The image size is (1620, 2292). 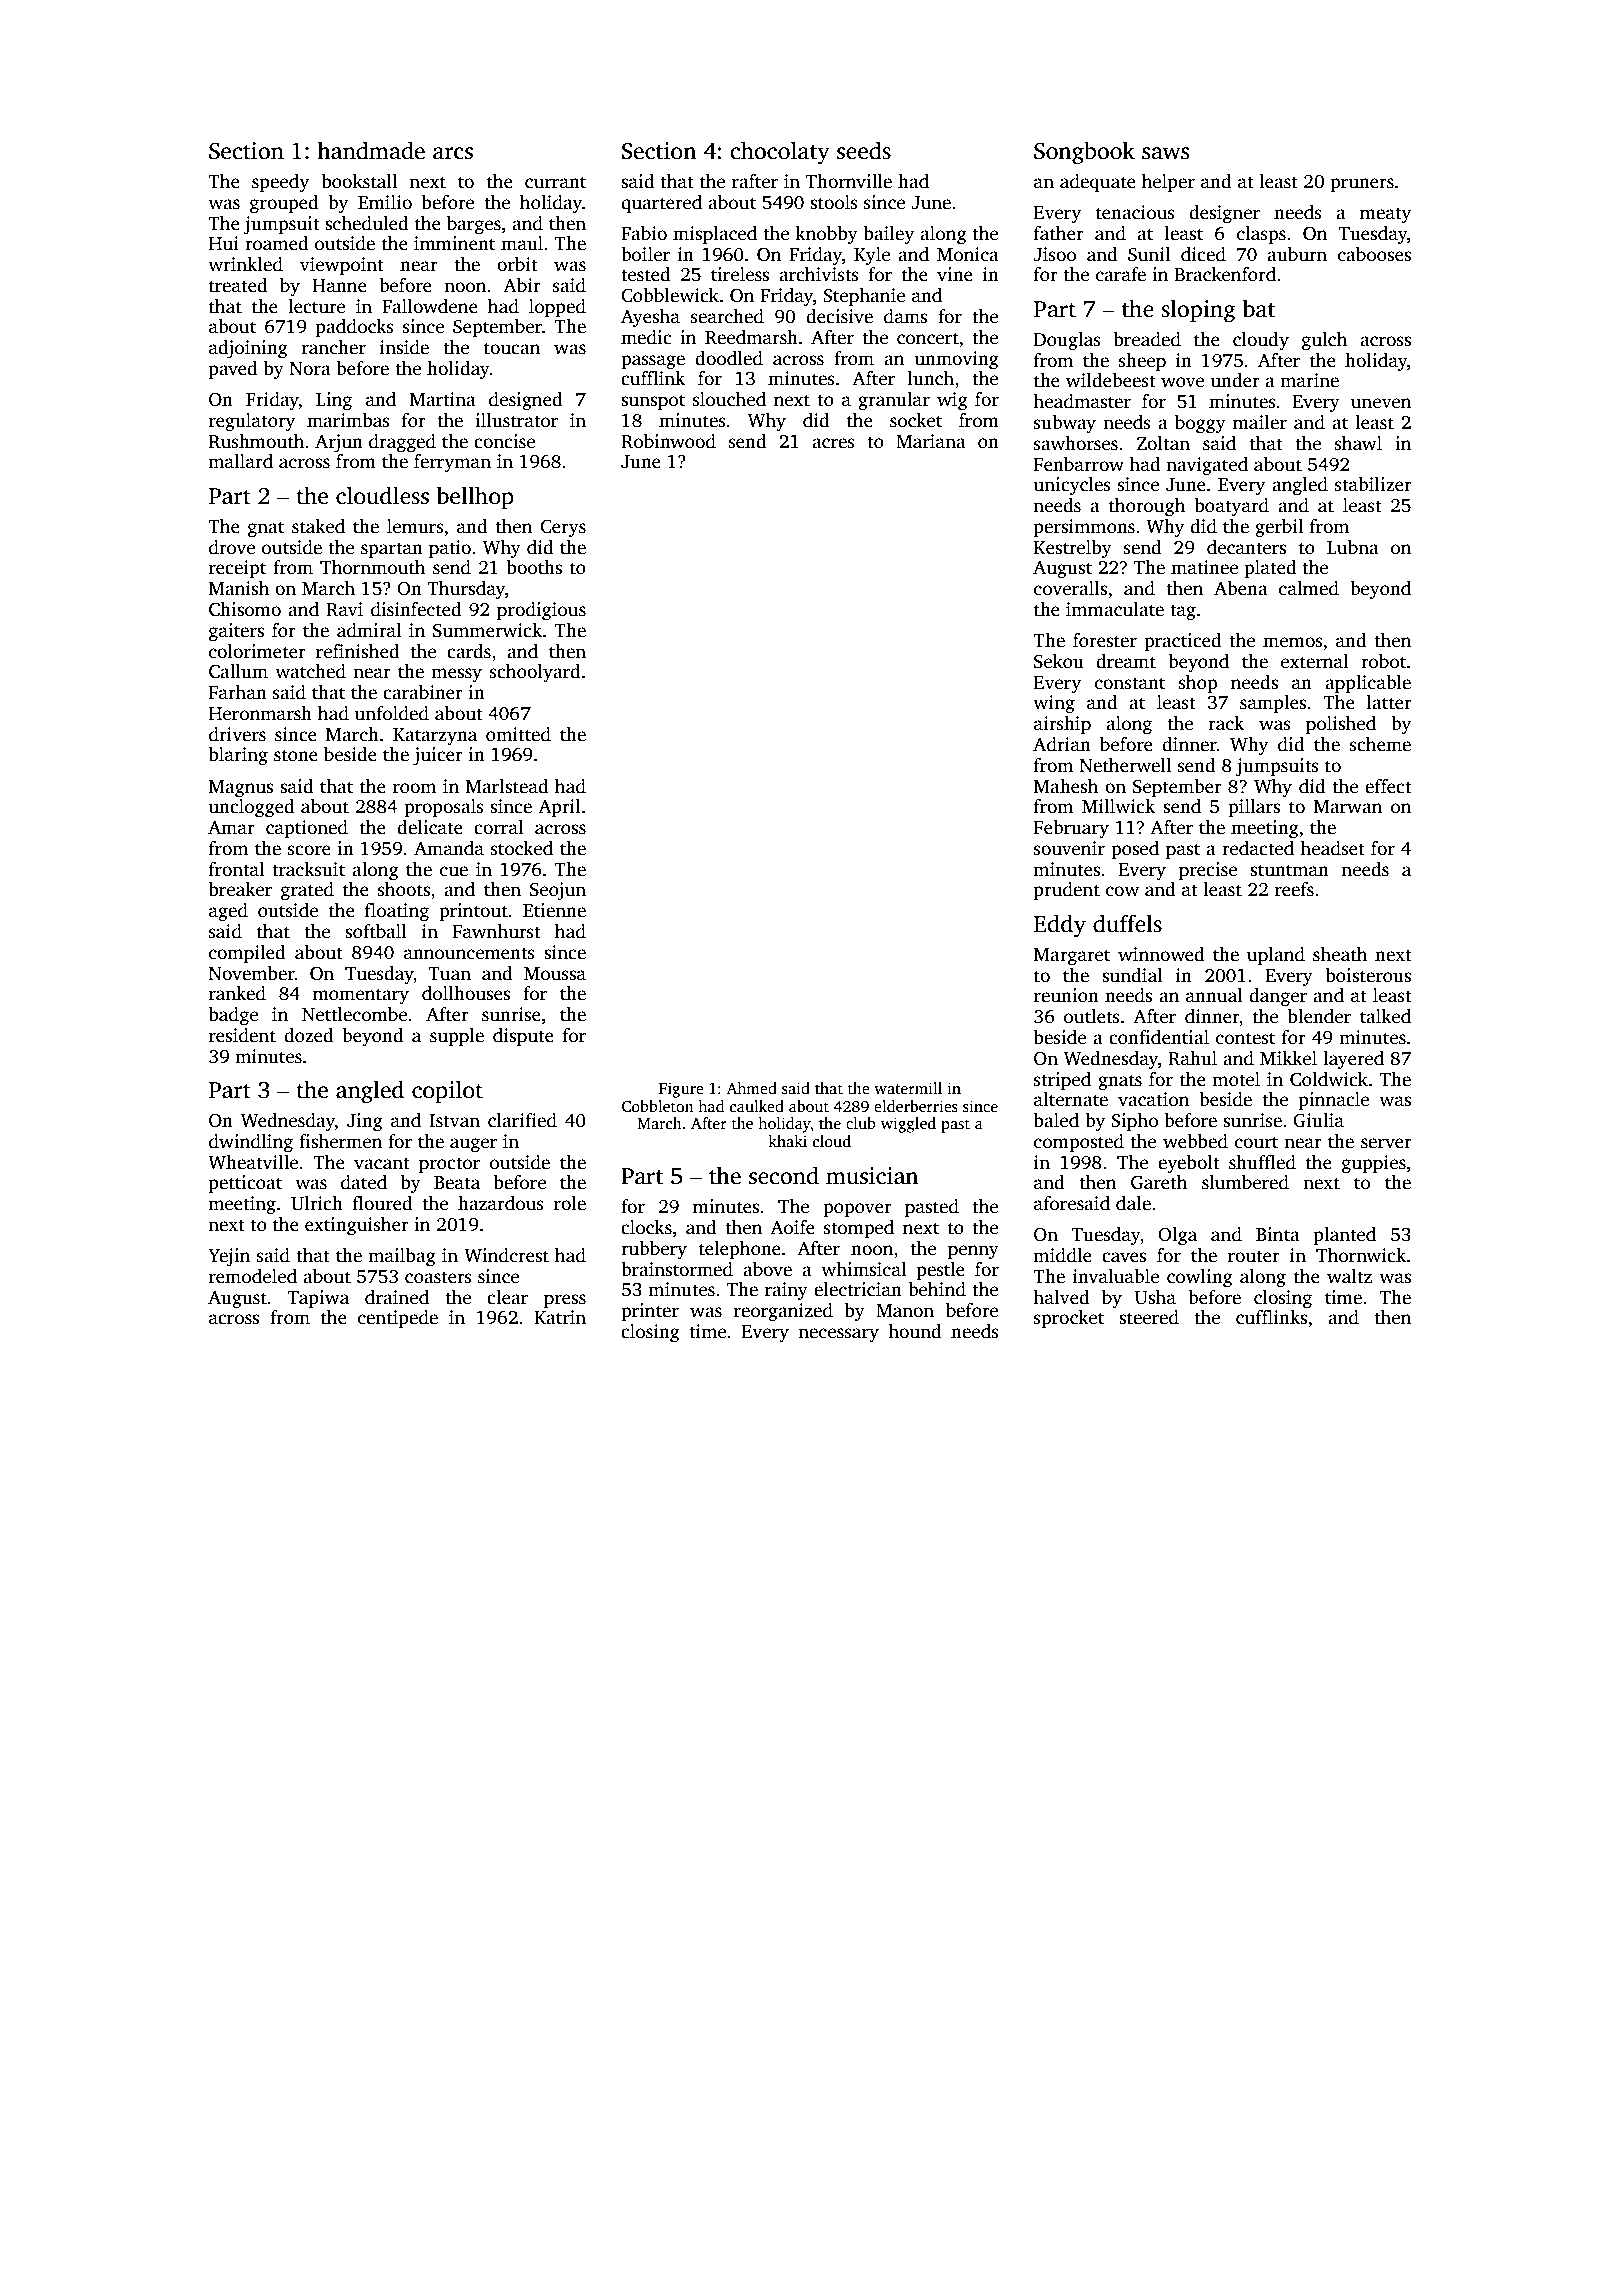 What do you see at coordinates (1214, 995) in the screenshot?
I see `annual` at bounding box center [1214, 995].
